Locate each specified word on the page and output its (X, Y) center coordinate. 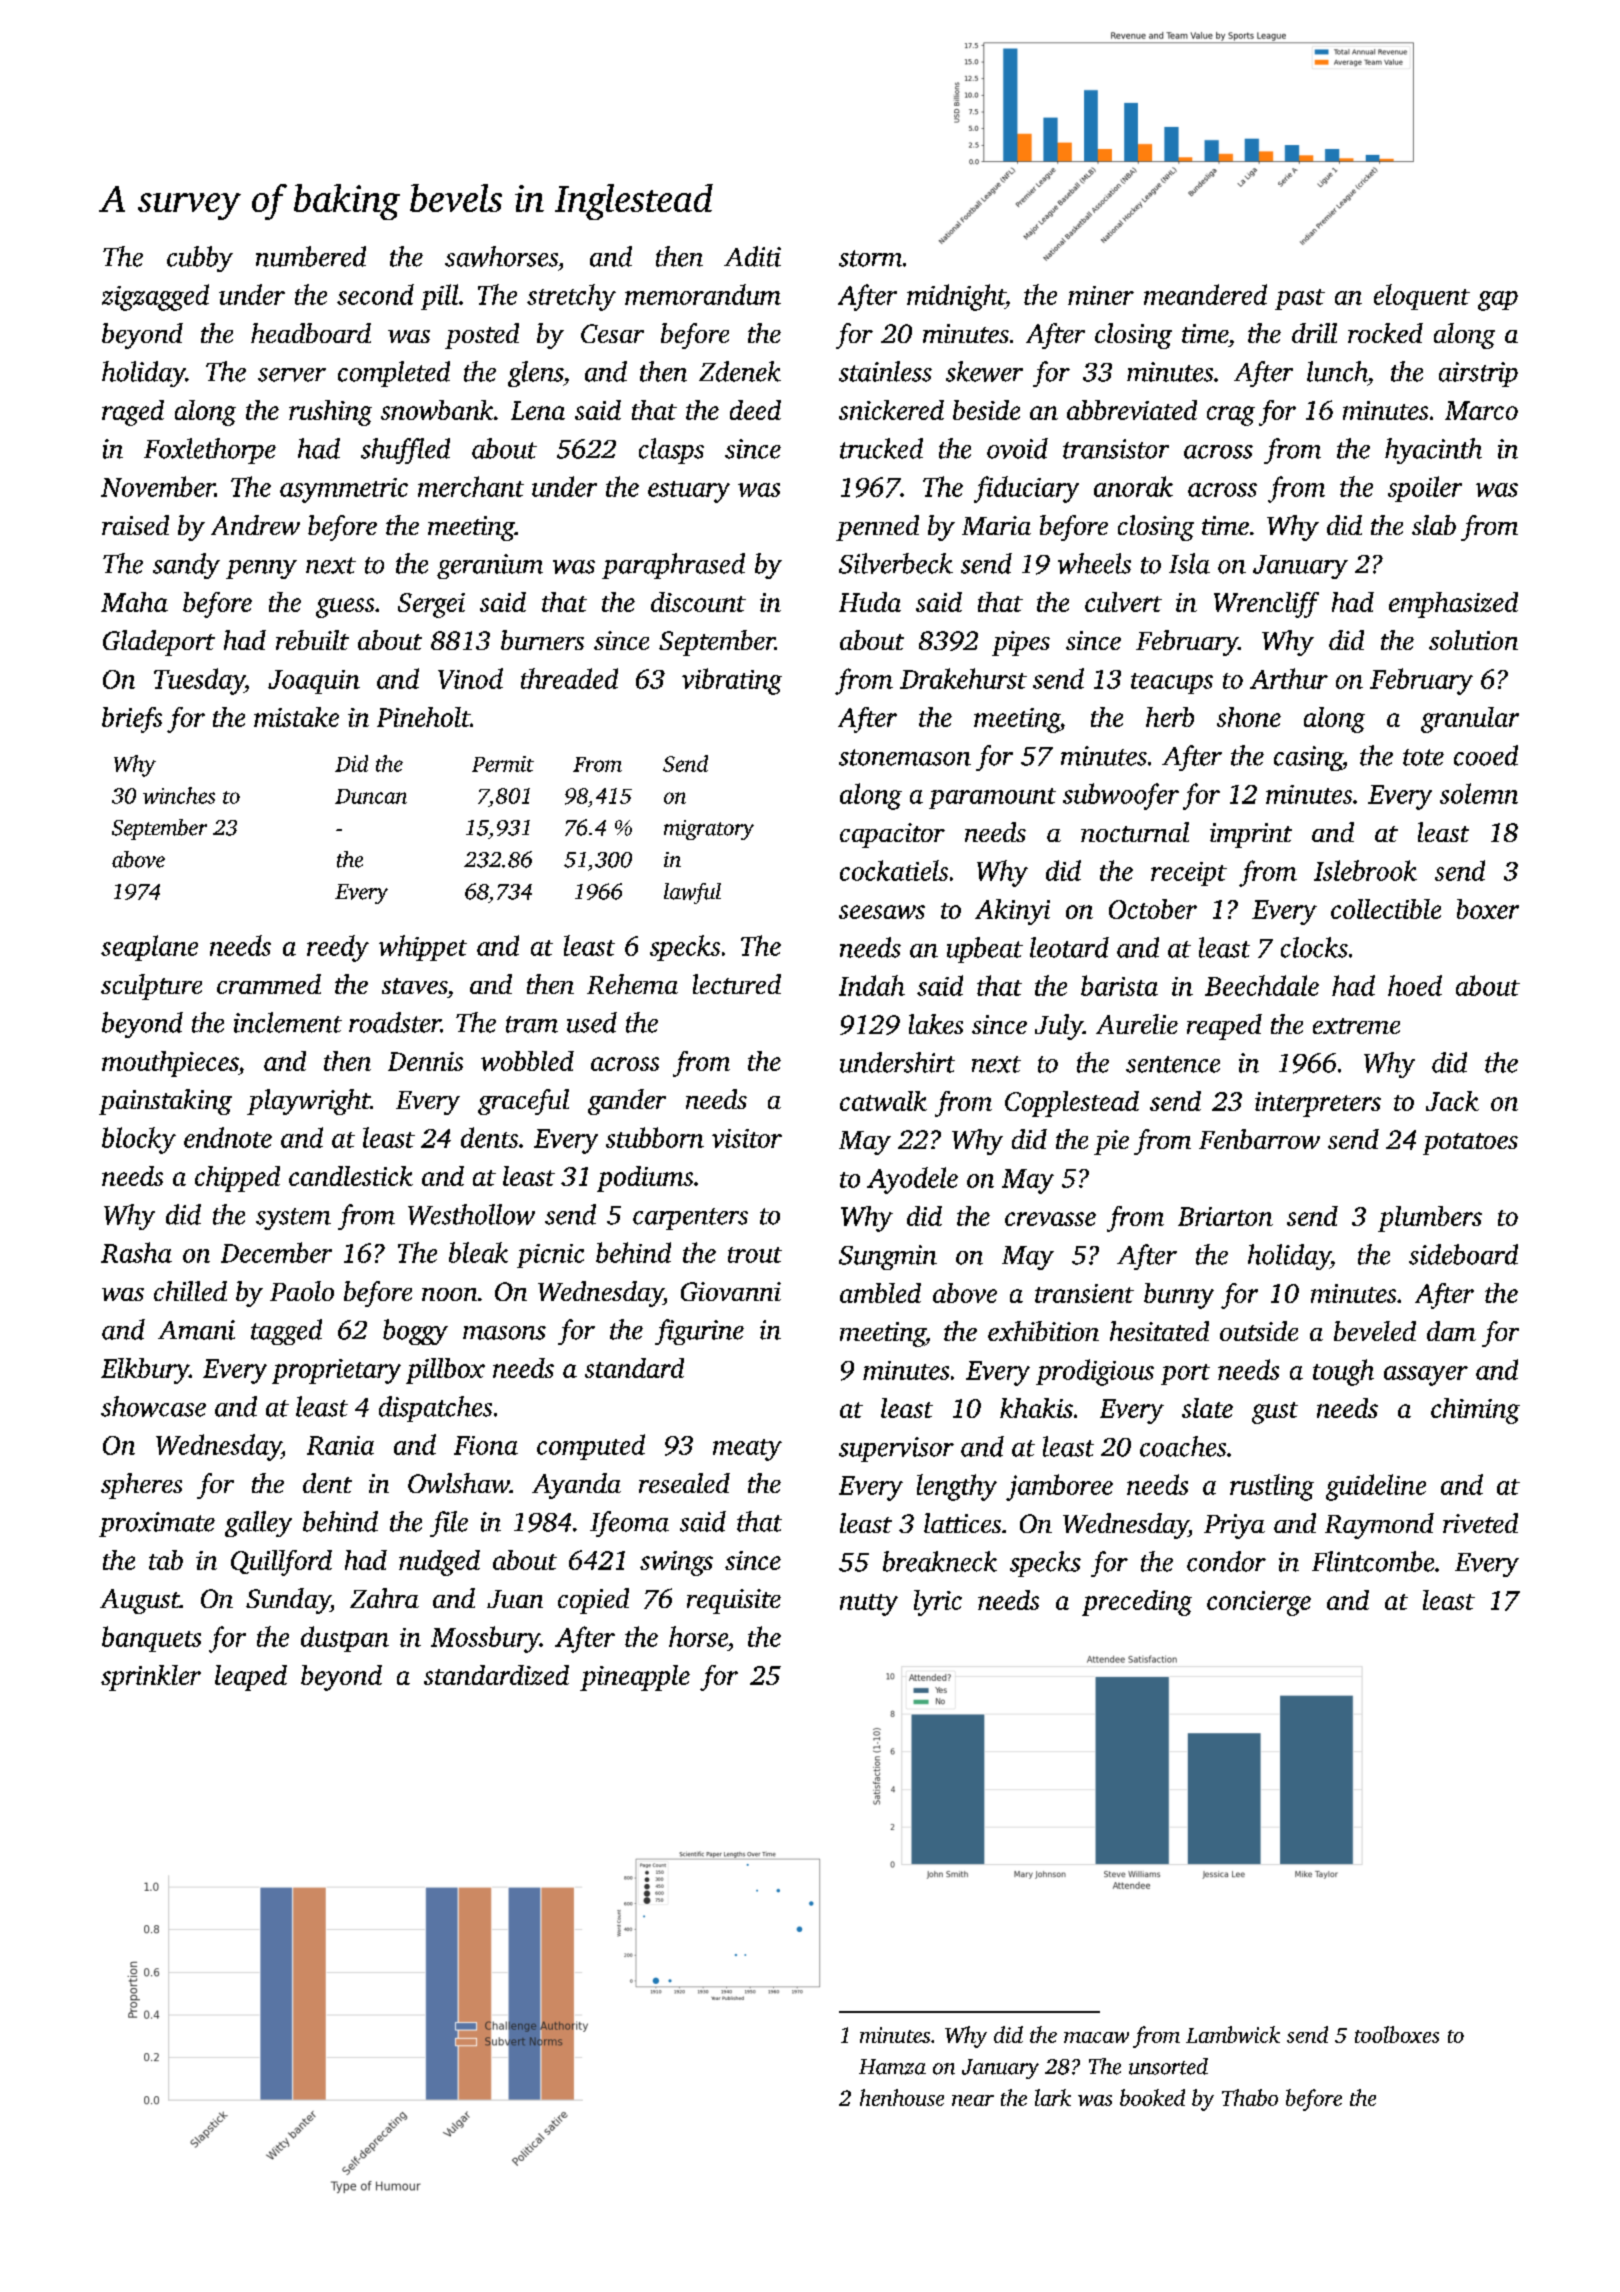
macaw (1096, 2037)
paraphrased (673, 566)
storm (870, 258)
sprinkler (151, 1678)
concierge (1259, 1603)
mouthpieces (170, 1064)
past (1300, 299)
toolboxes (1397, 2034)
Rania (340, 1445)
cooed (1486, 755)
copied (593, 1601)
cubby (200, 259)
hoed (1415, 985)
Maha (134, 602)
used (592, 1022)
